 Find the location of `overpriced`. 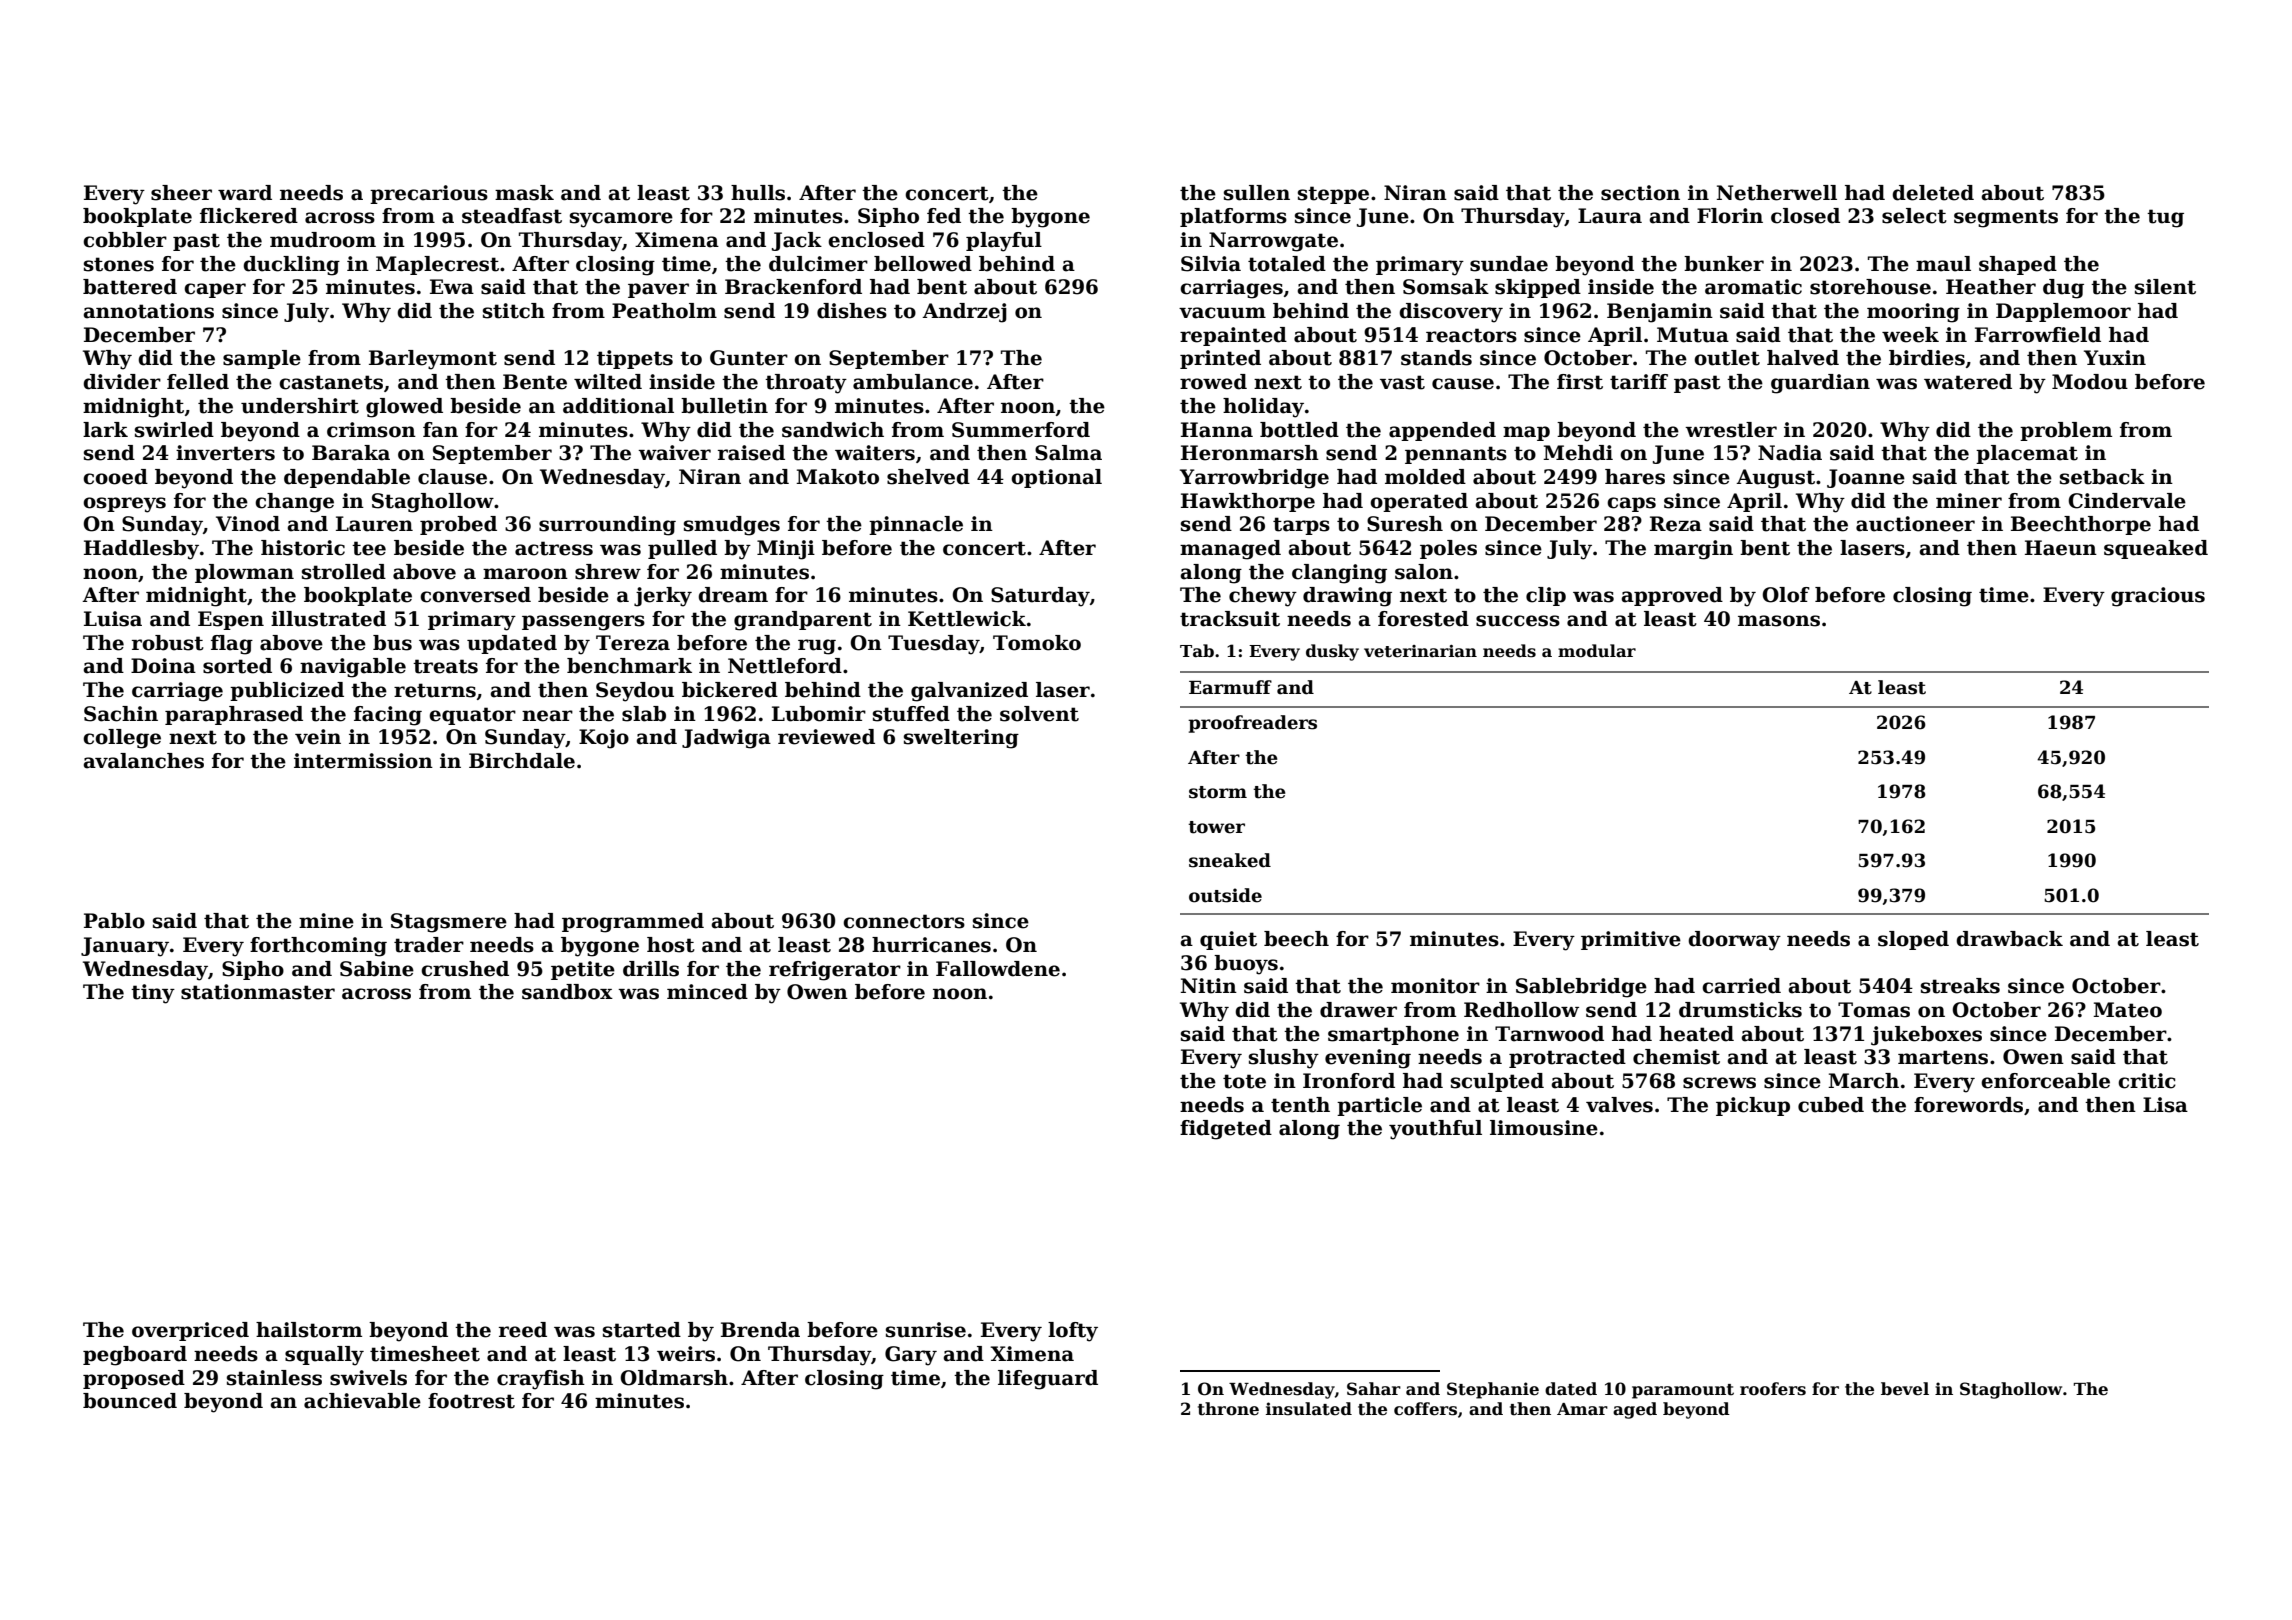

overpriced is located at coordinates (190, 1331).
